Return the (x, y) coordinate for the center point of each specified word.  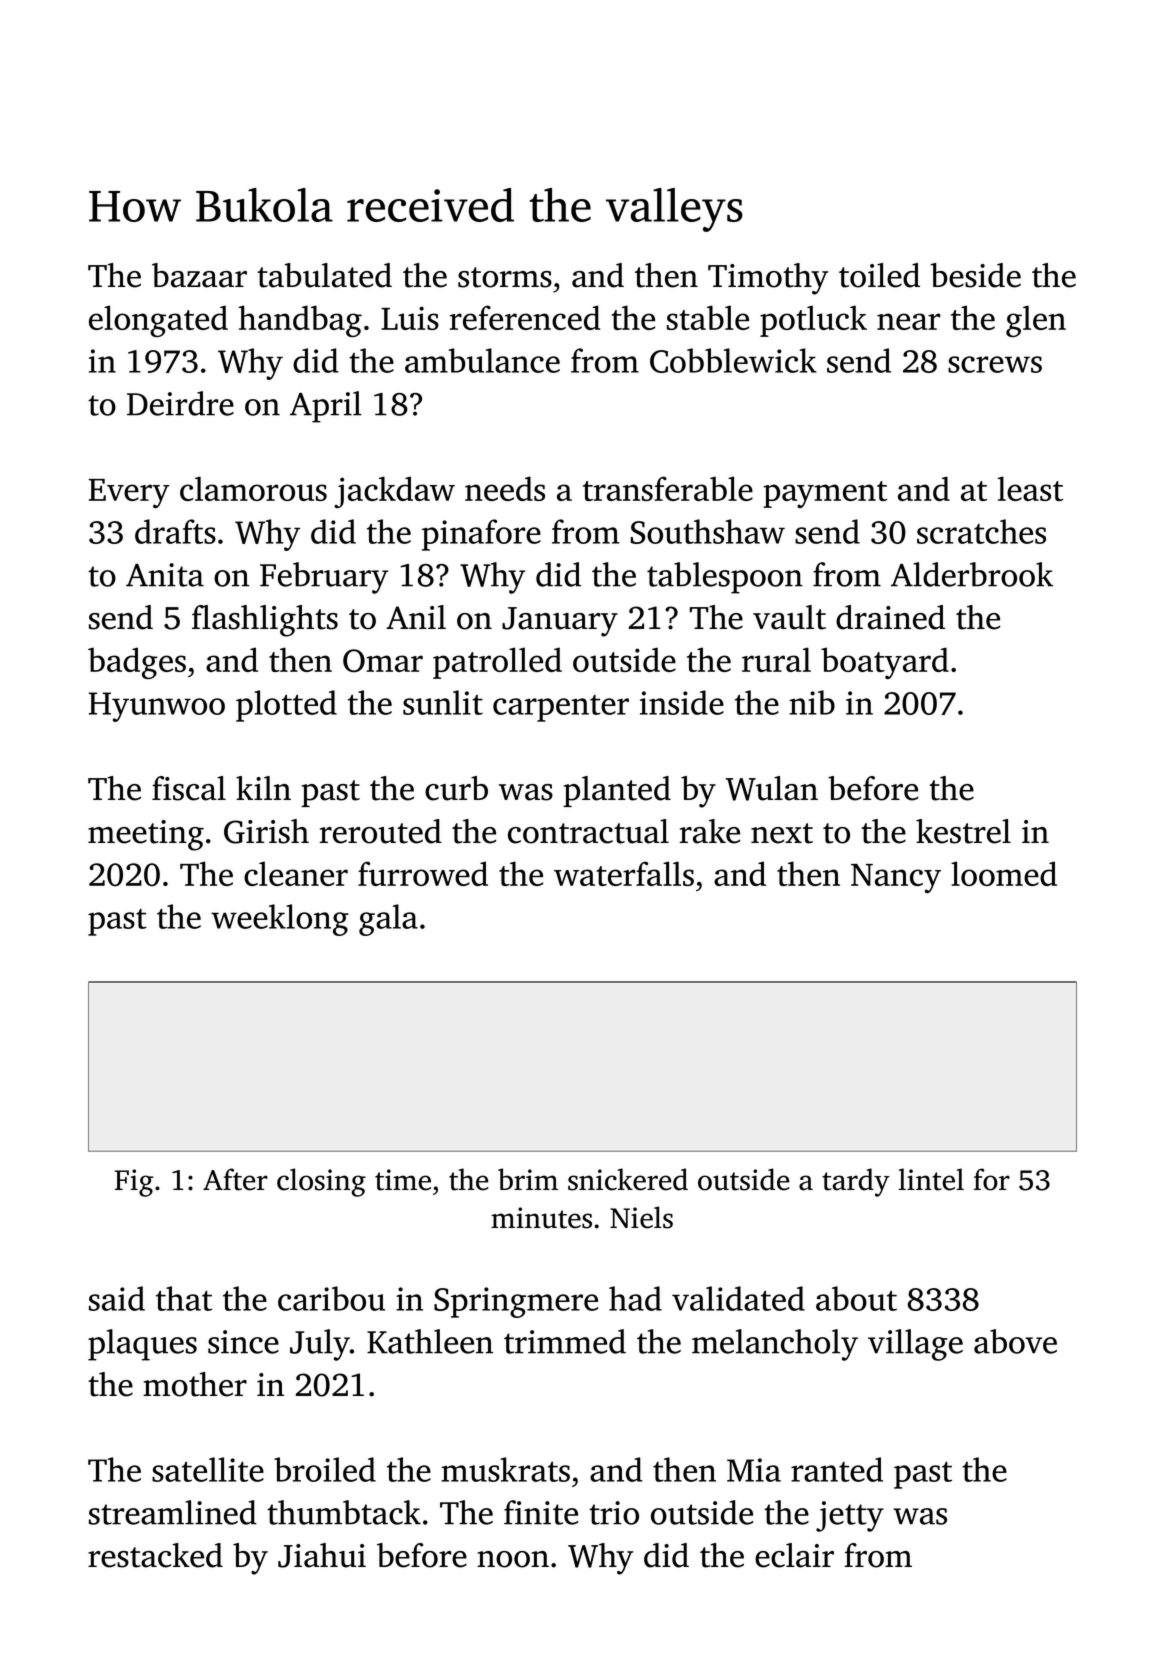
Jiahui (322, 1555)
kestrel (963, 831)
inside (682, 702)
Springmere (516, 1302)
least (1030, 488)
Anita (165, 575)
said (117, 1298)
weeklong (280, 920)
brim (528, 1179)
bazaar (199, 275)
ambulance (482, 360)
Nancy (896, 878)
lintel (931, 1179)
